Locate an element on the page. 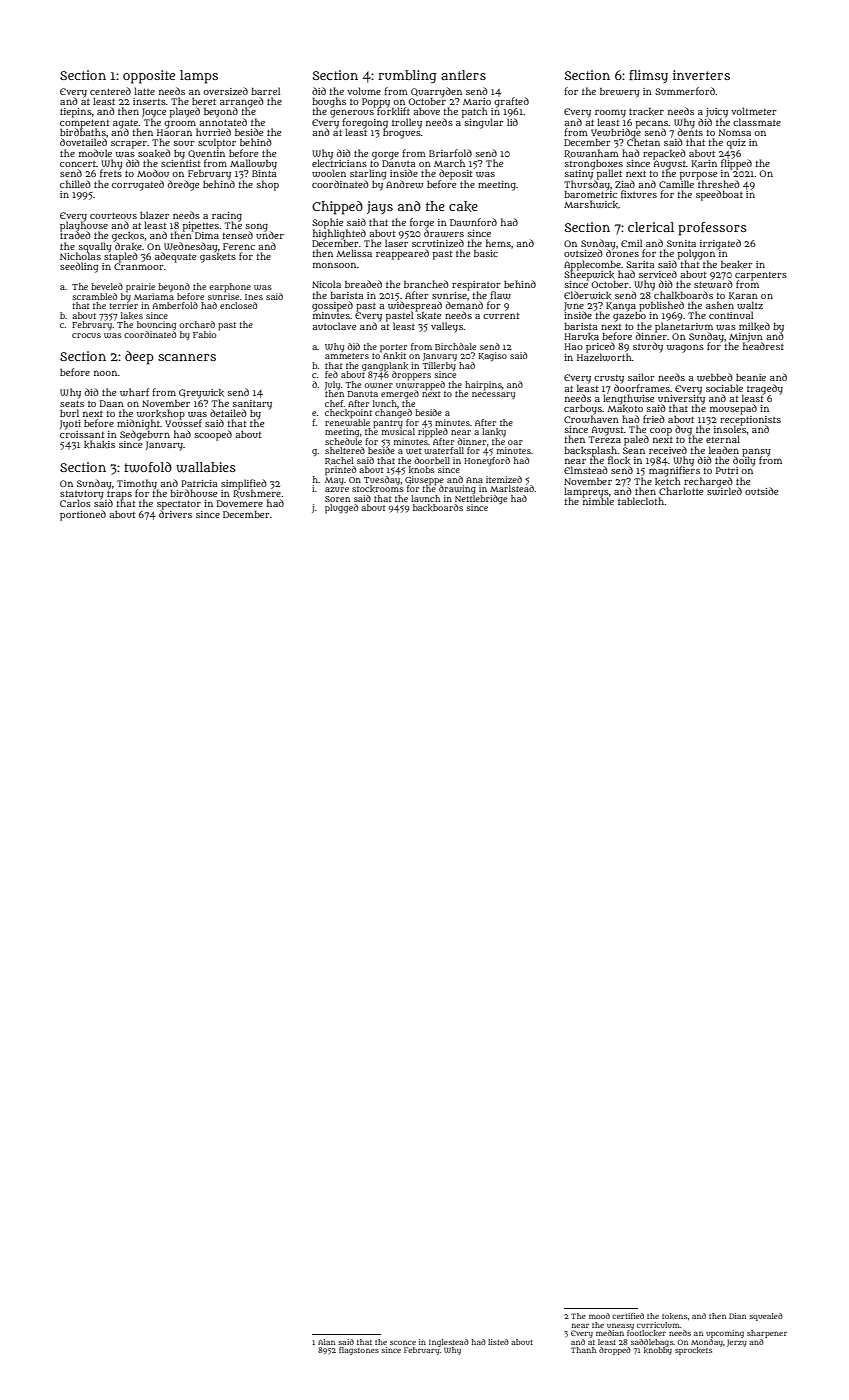 Image resolution: width=849 pixels, height=1400 pixels. drones is located at coordinates (622, 253).
